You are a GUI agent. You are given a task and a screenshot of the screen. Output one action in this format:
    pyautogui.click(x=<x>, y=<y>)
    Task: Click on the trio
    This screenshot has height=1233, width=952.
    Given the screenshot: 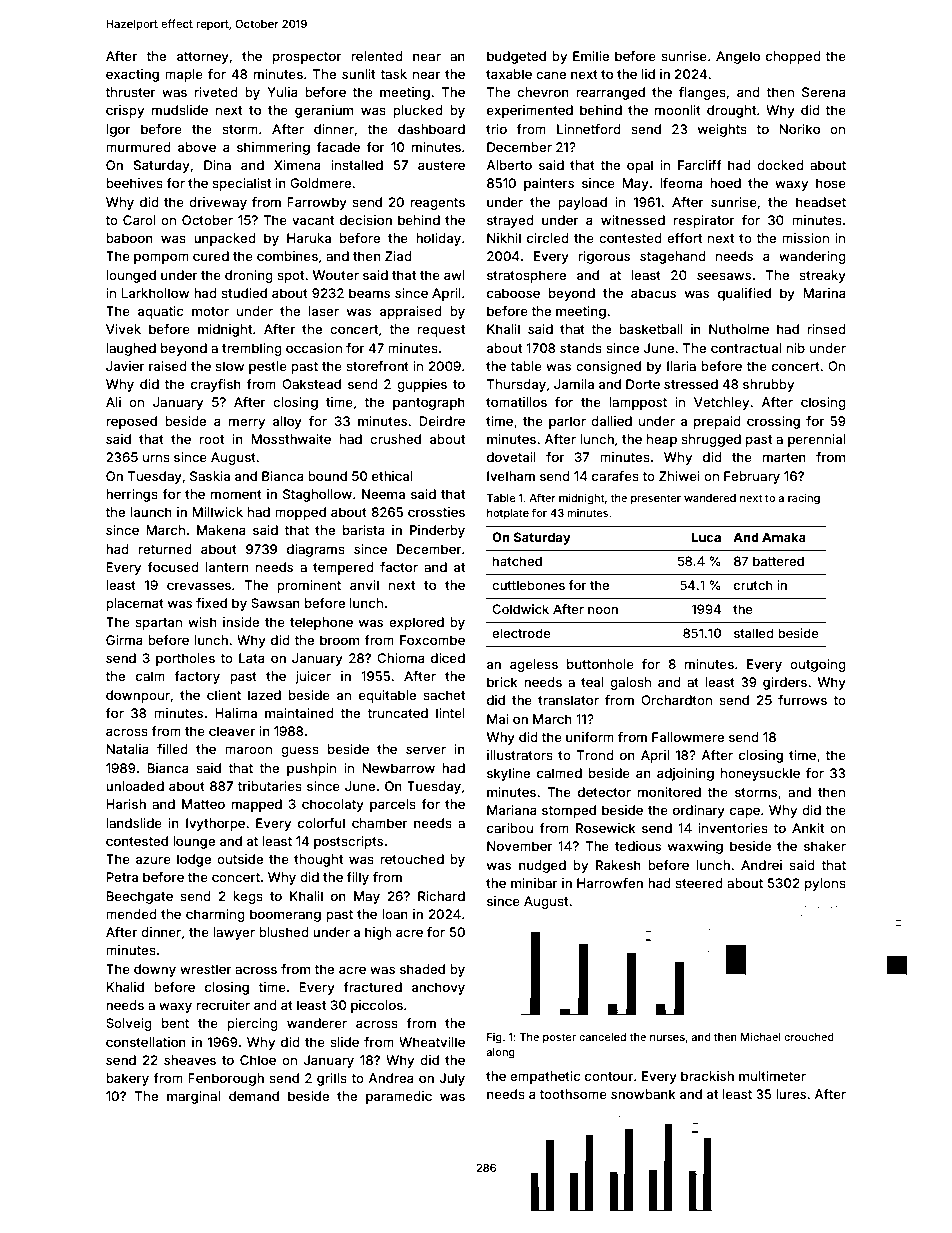 What is the action you would take?
    pyautogui.click(x=496, y=129)
